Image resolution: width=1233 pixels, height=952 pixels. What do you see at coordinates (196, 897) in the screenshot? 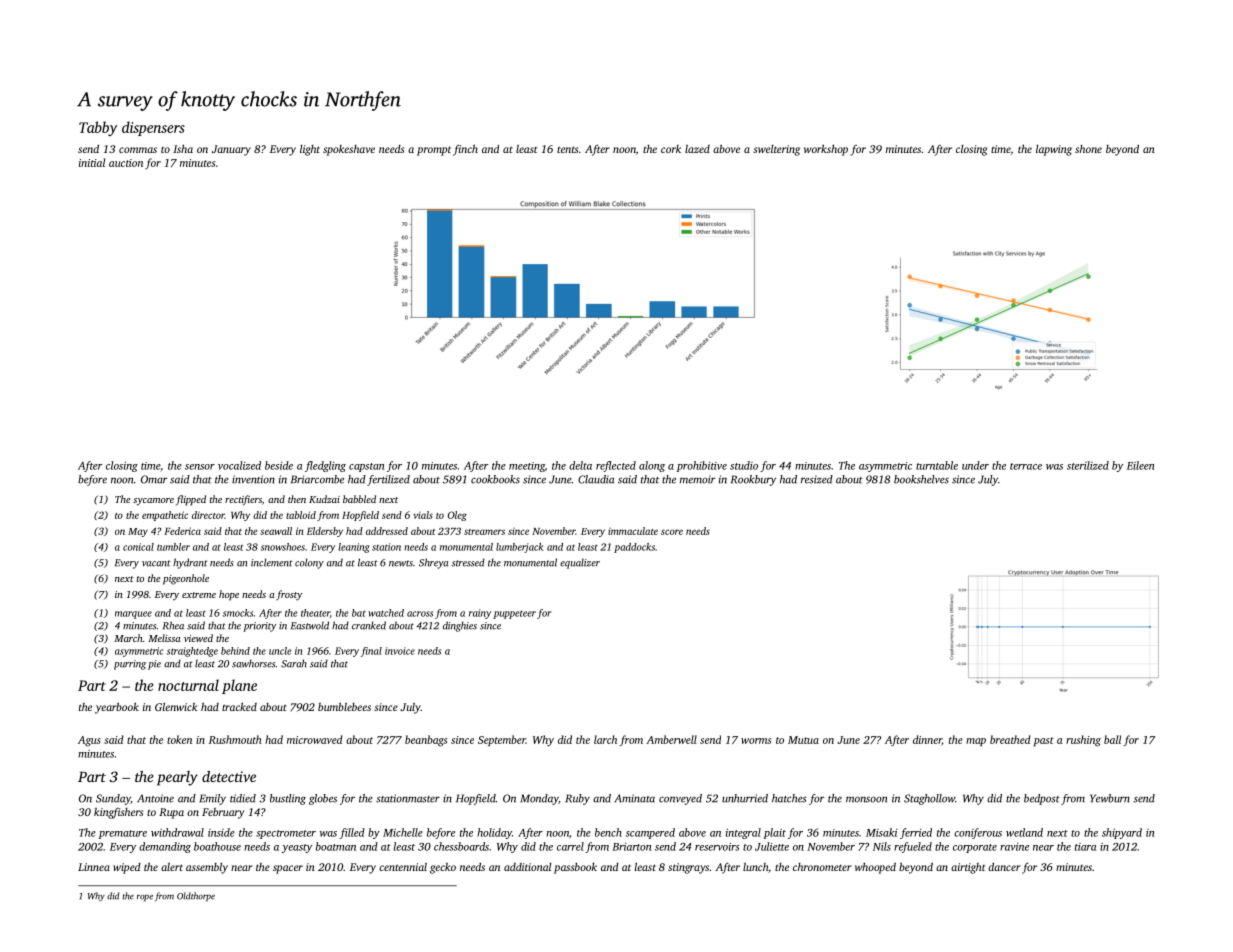
I see `Oldthorpe` at bounding box center [196, 897].
